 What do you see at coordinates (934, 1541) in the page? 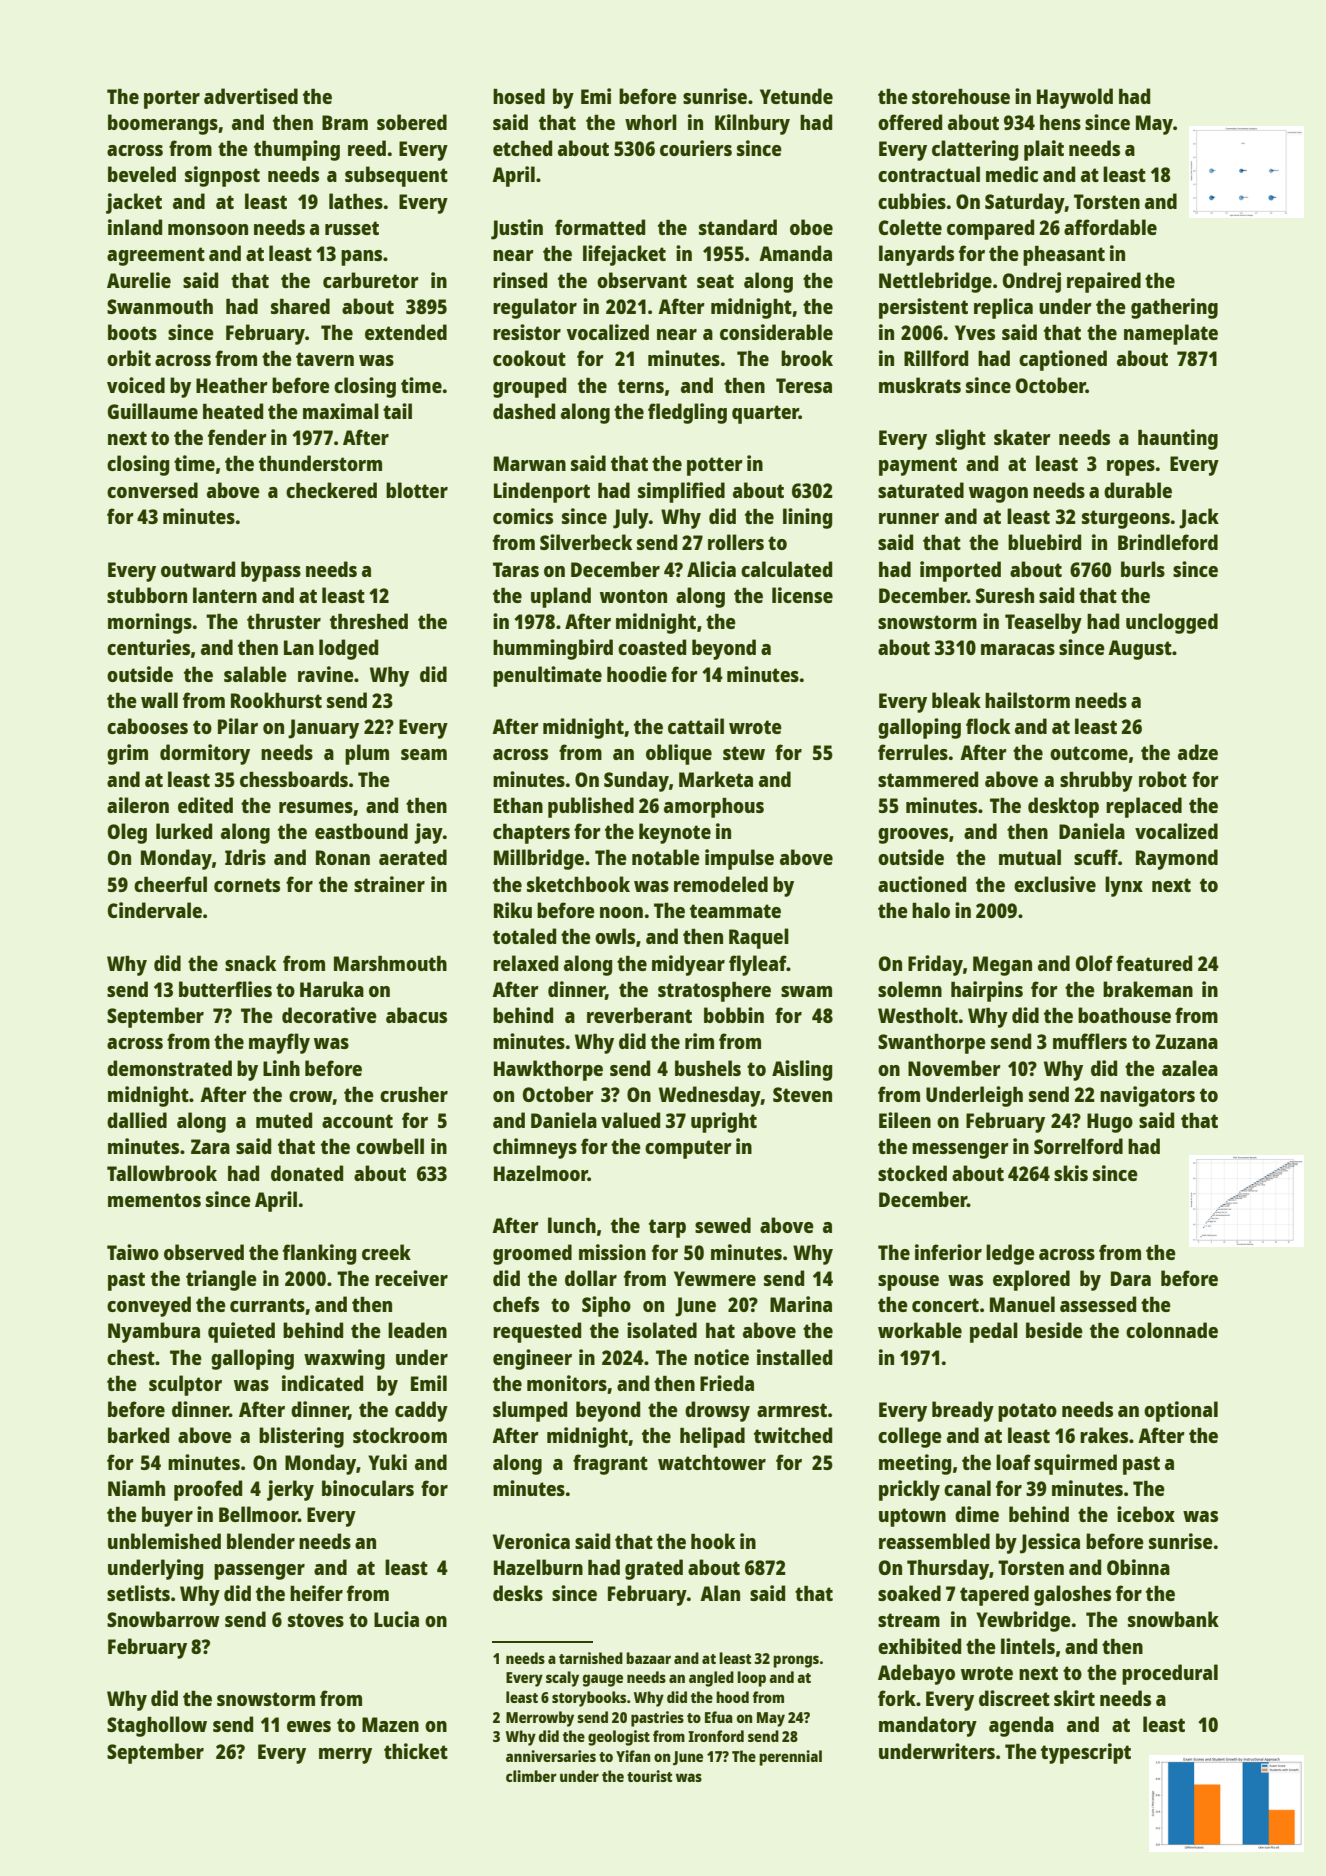
I see `reassembled` at bounding box center [934, 1541].
